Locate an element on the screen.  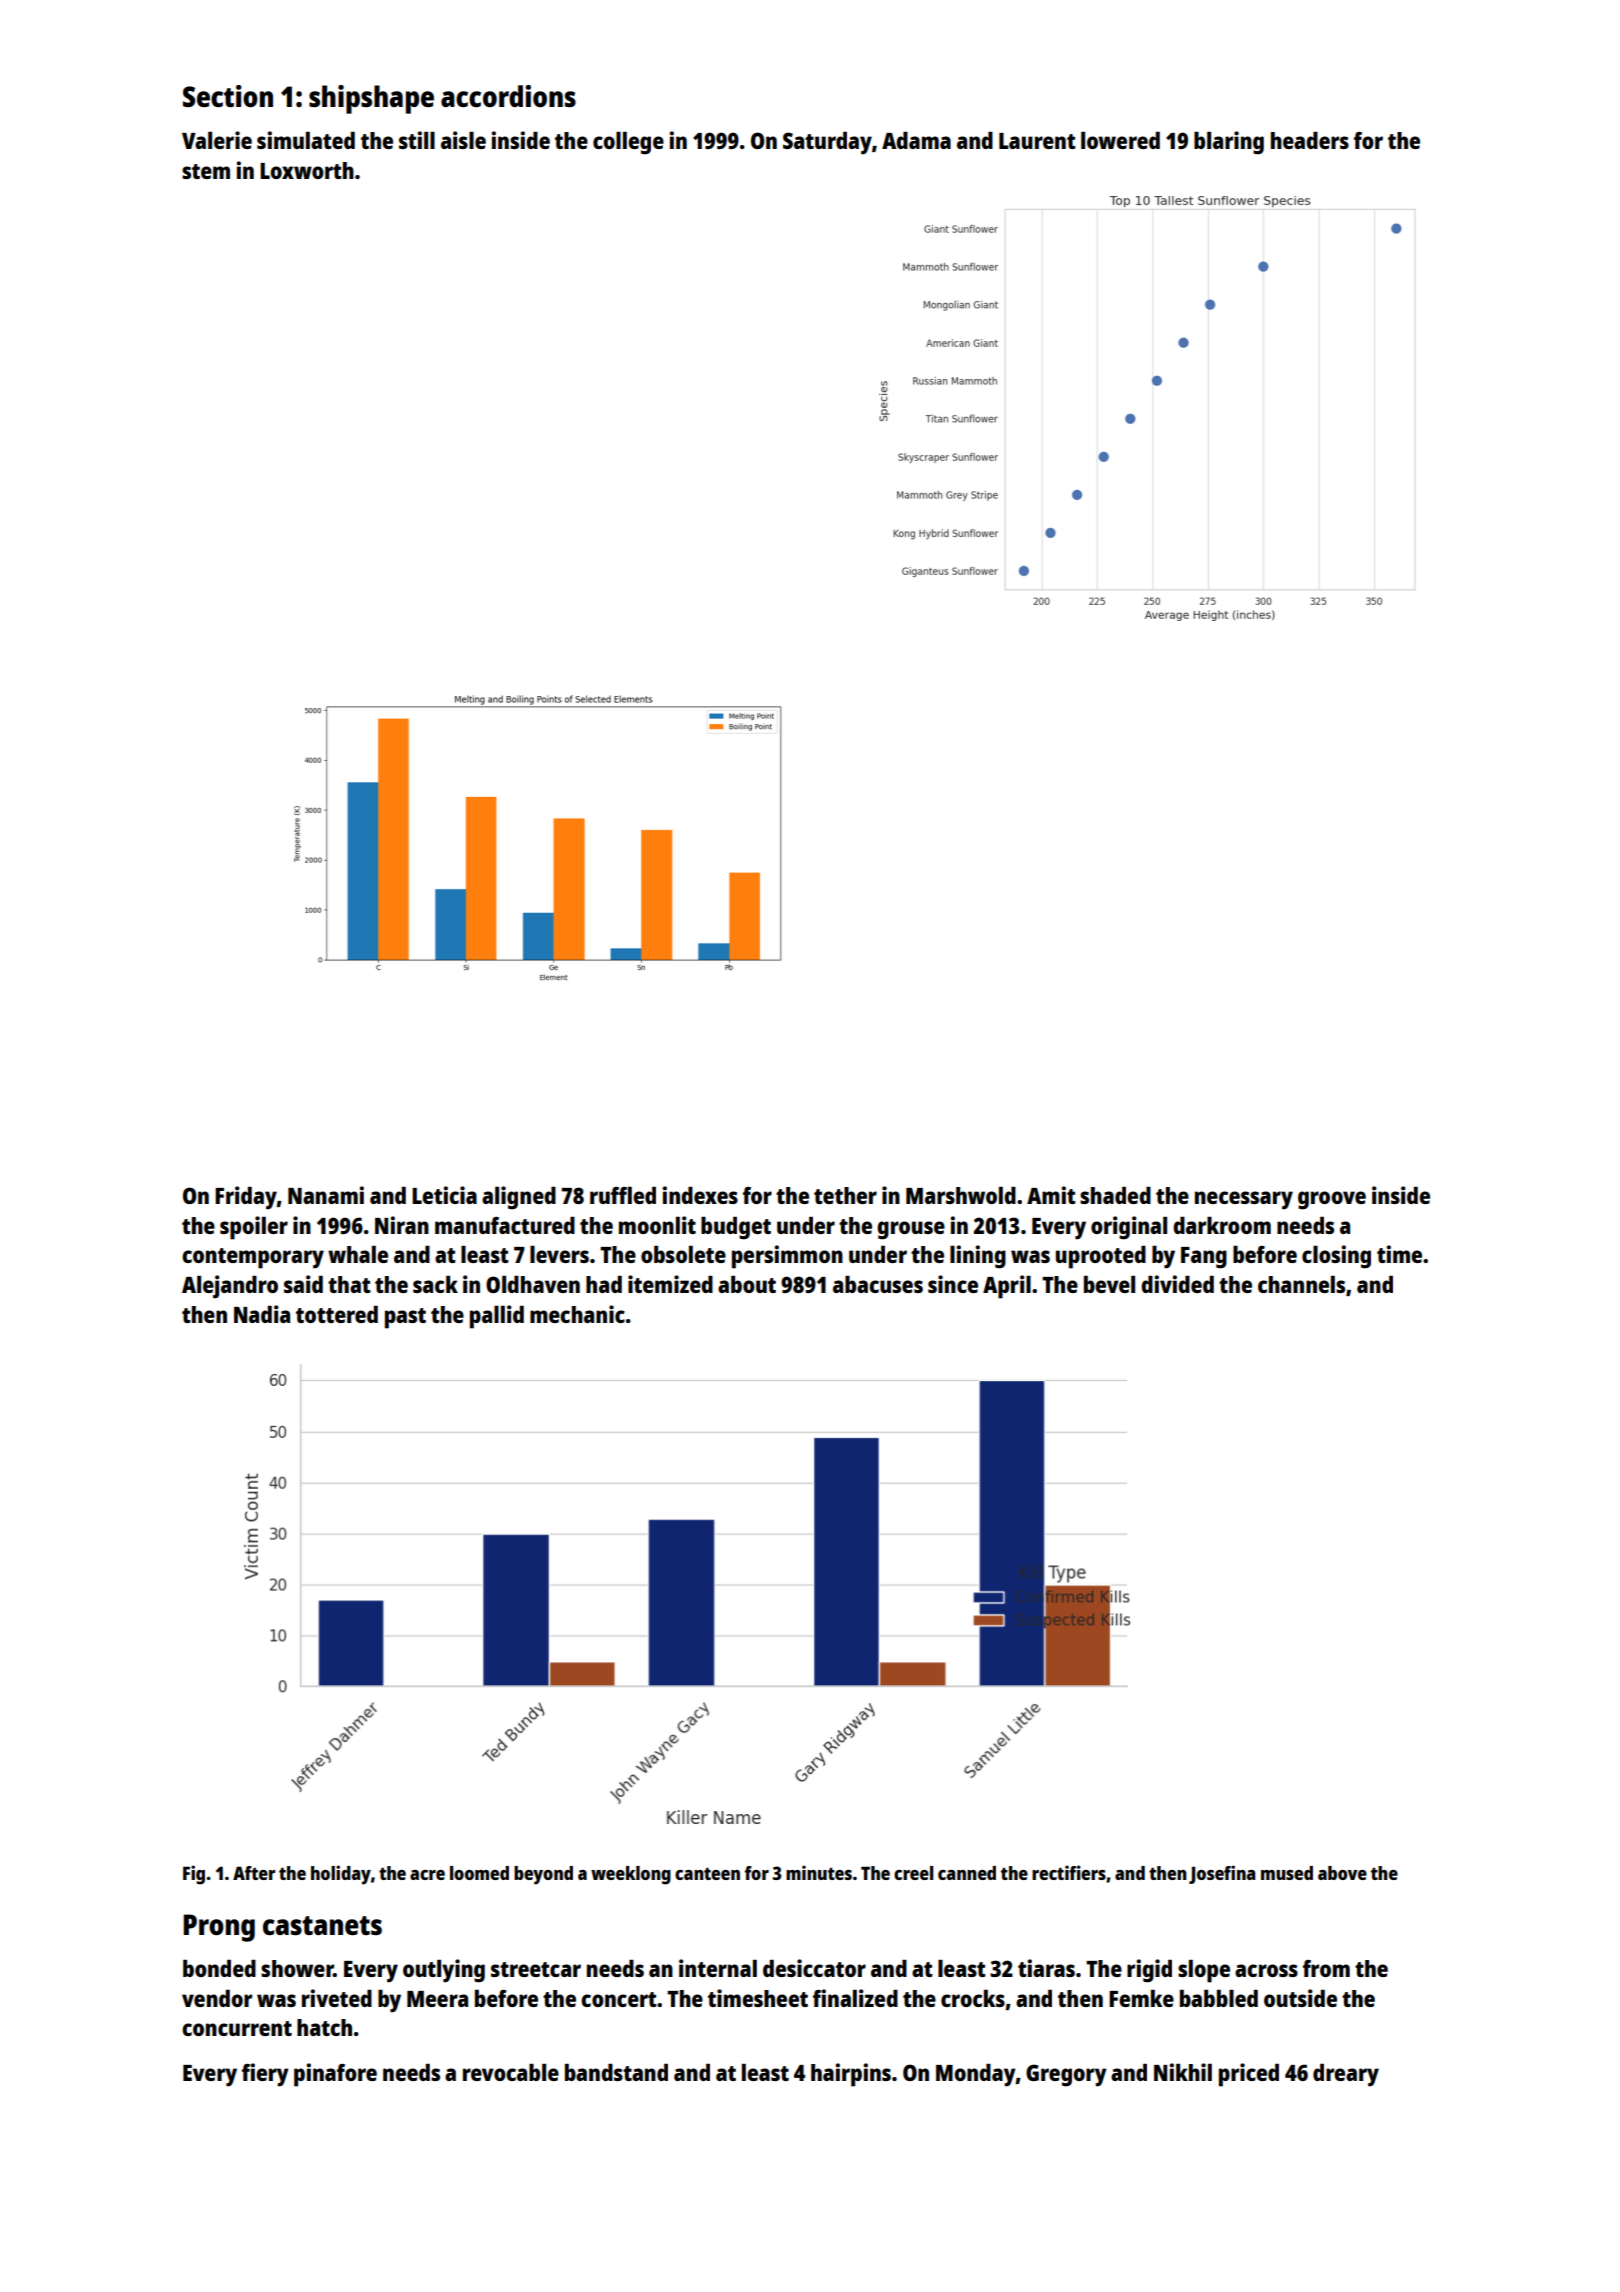
Laurent is located at coordinates (1037, 141).
